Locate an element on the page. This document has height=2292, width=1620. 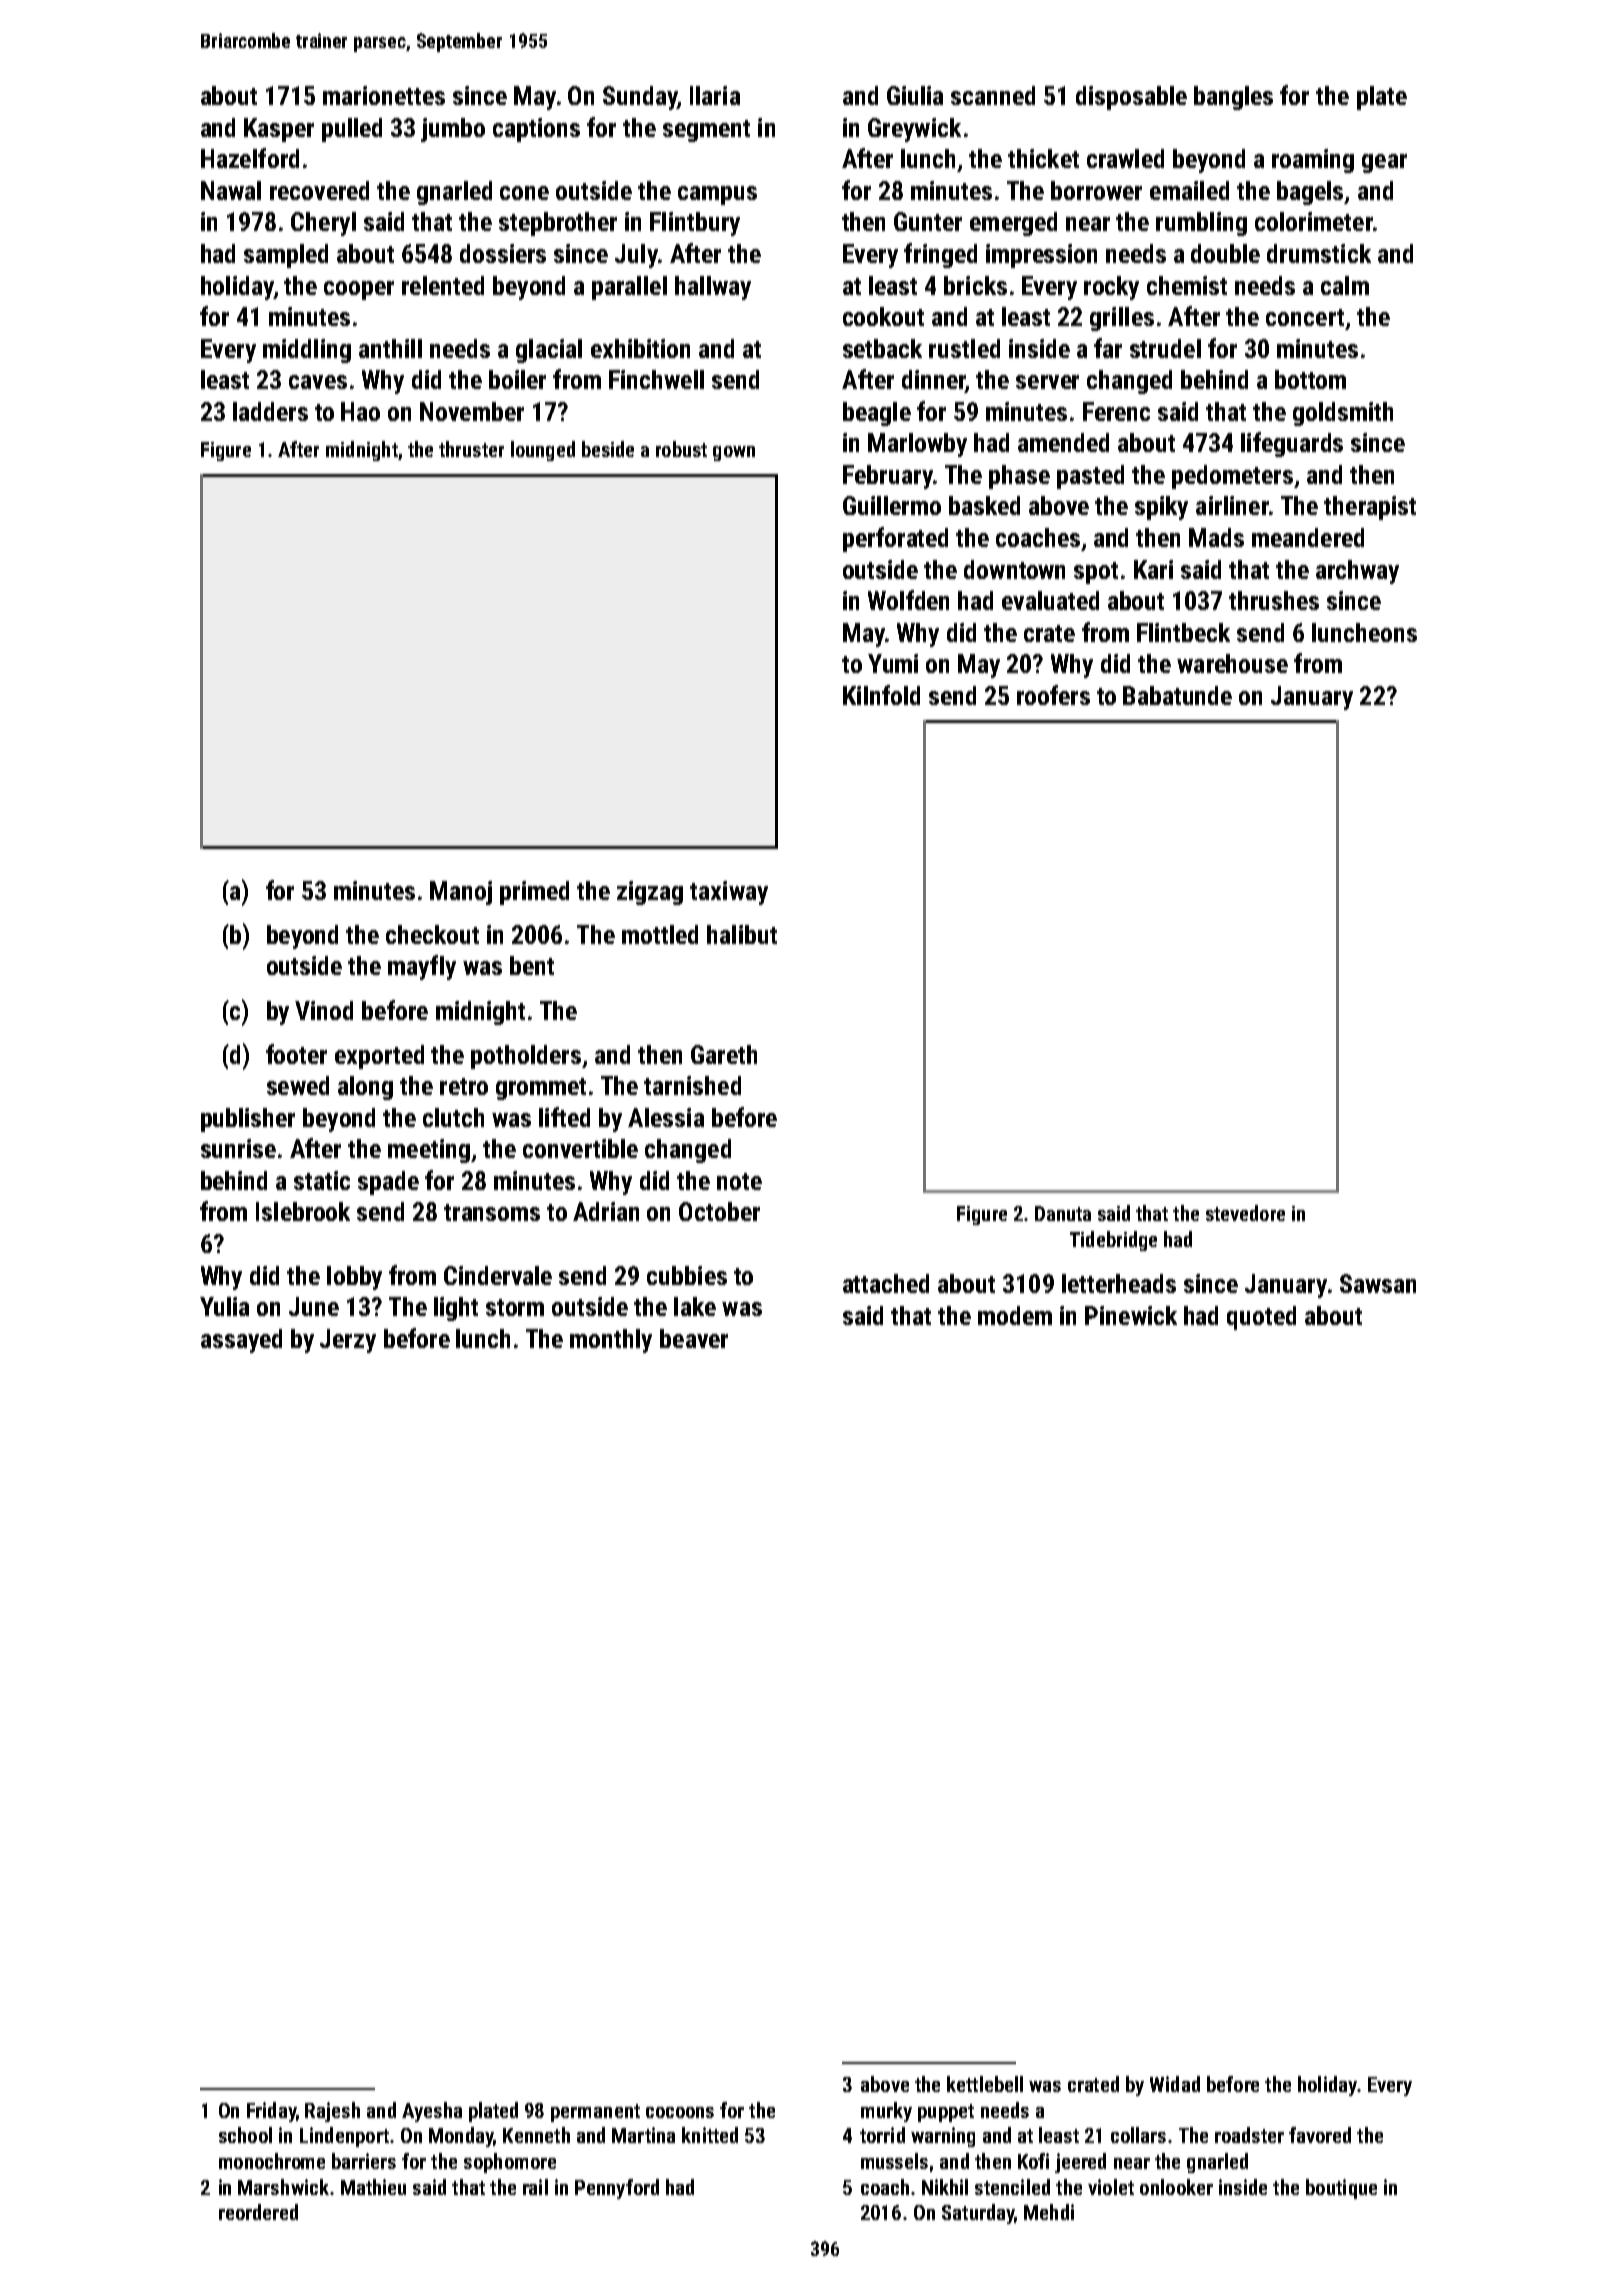
Kenneth is located at coordinates (536, 2135).
